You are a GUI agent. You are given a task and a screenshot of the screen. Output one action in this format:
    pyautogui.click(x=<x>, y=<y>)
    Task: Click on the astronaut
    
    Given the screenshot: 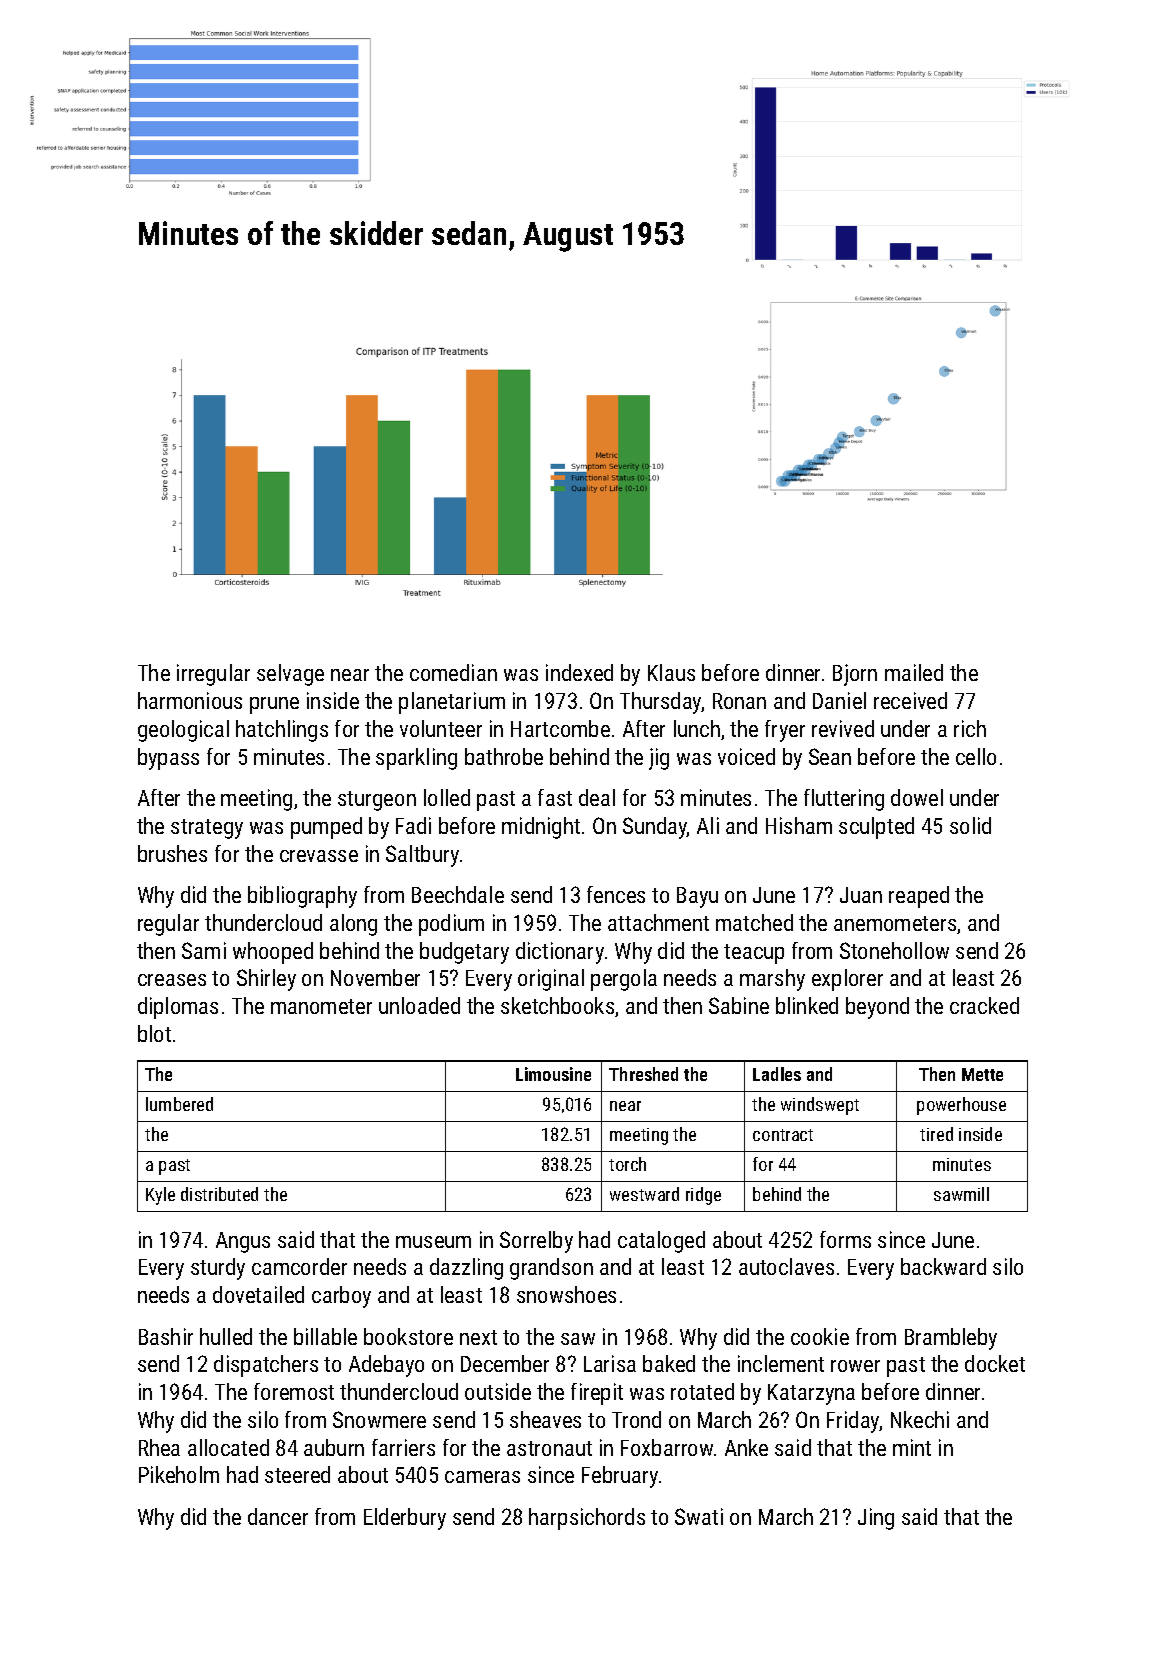 What is the action you would take?
    pyautogui.click(x=549, y=1448)
